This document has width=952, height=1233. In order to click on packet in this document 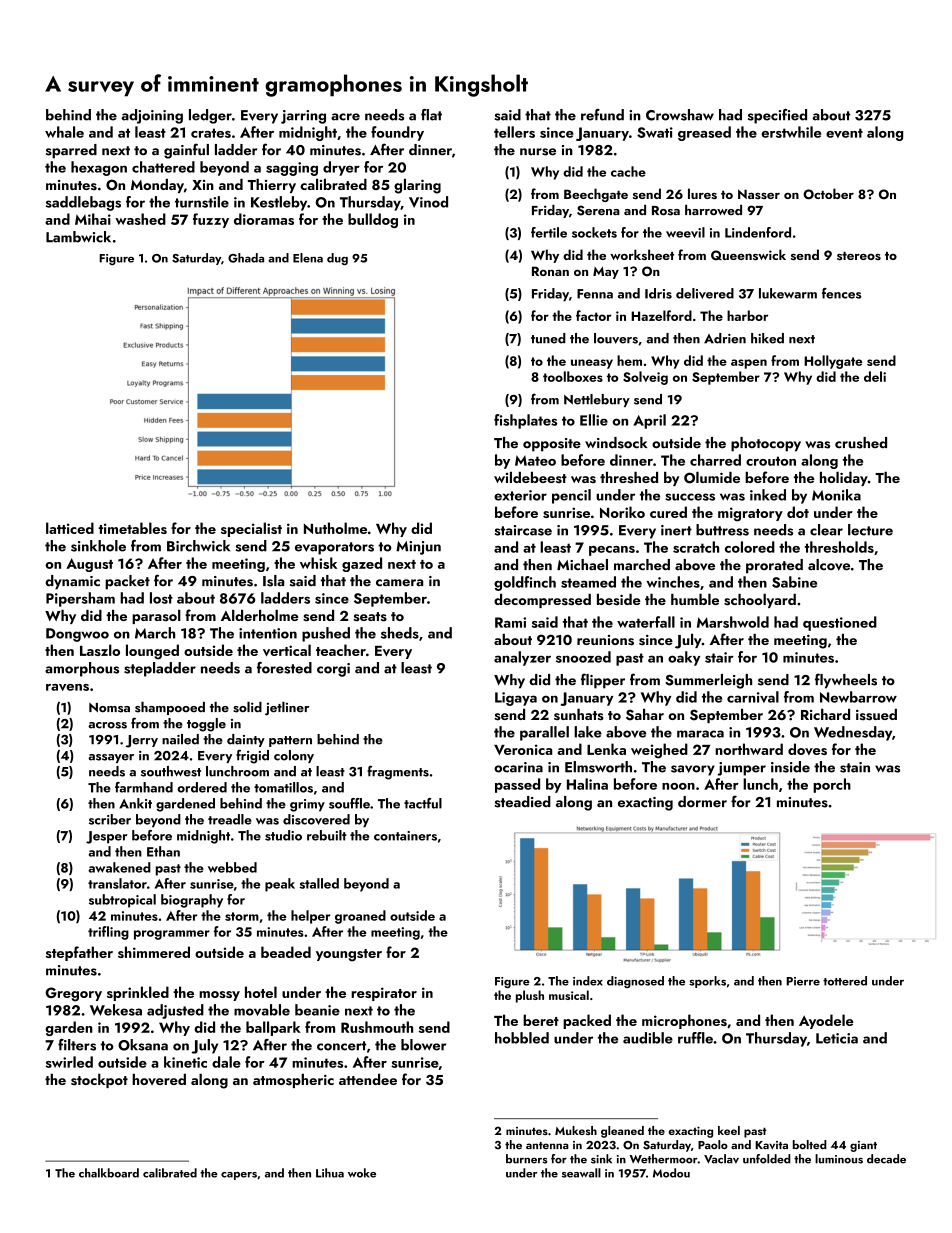, I will do `click(127, 582)`.
